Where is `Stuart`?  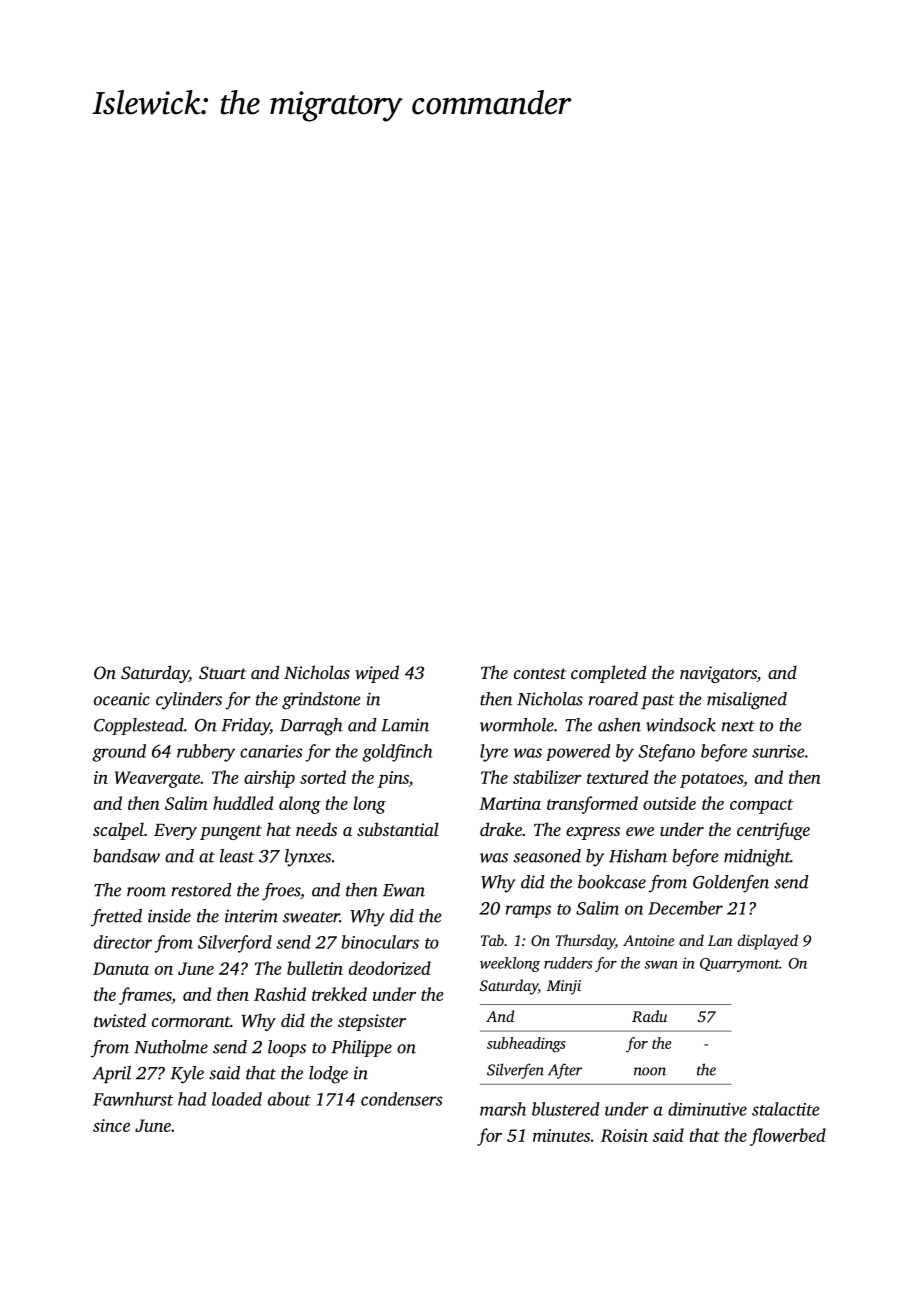
Stuart is located at coordinates (222, 673).
